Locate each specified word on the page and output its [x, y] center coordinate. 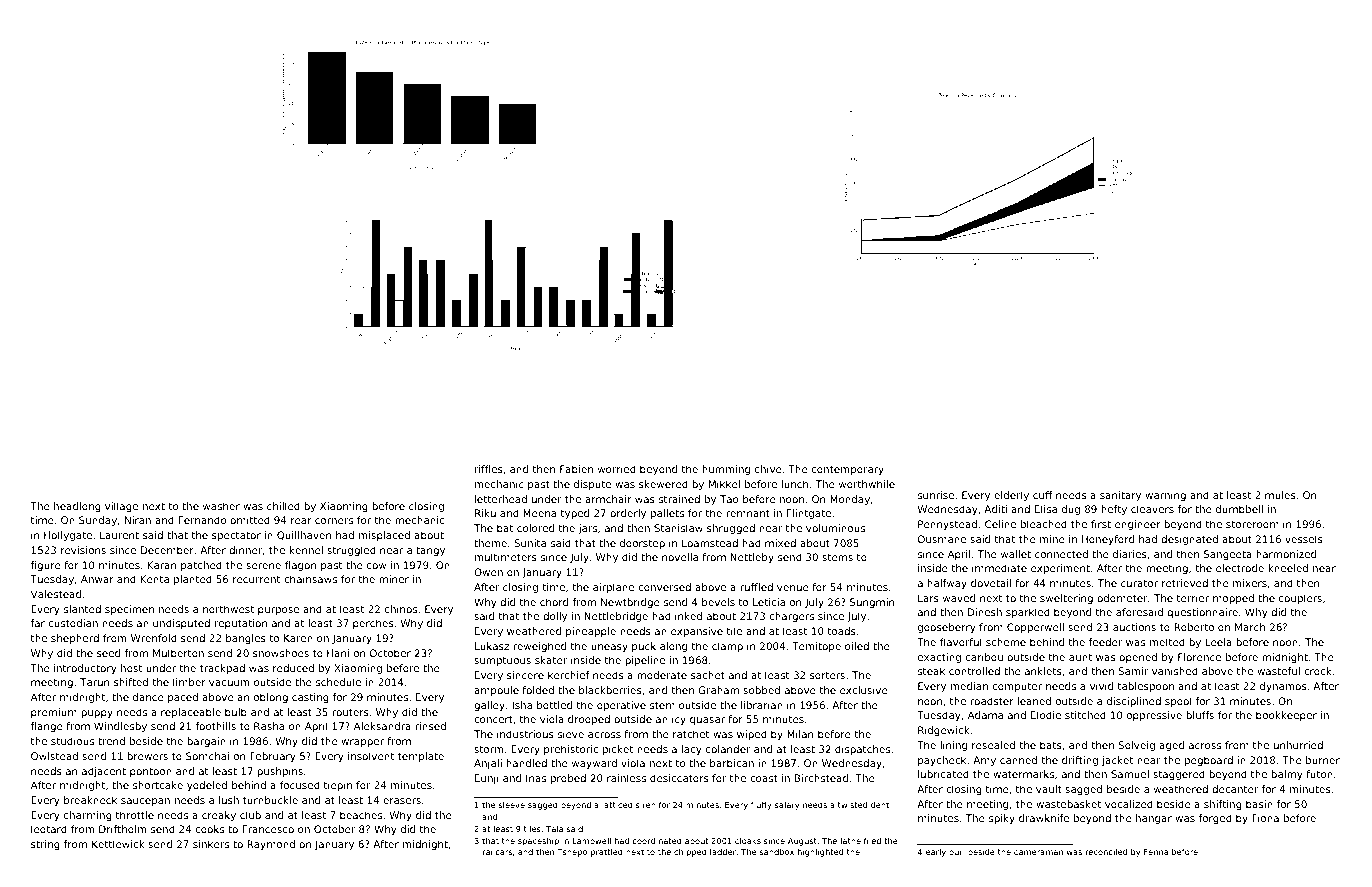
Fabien [576, 469]
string [45, 845]
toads [841, 631]
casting [310, 698]
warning [1165, 496]
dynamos [1283, 687]
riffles [489, 469]
